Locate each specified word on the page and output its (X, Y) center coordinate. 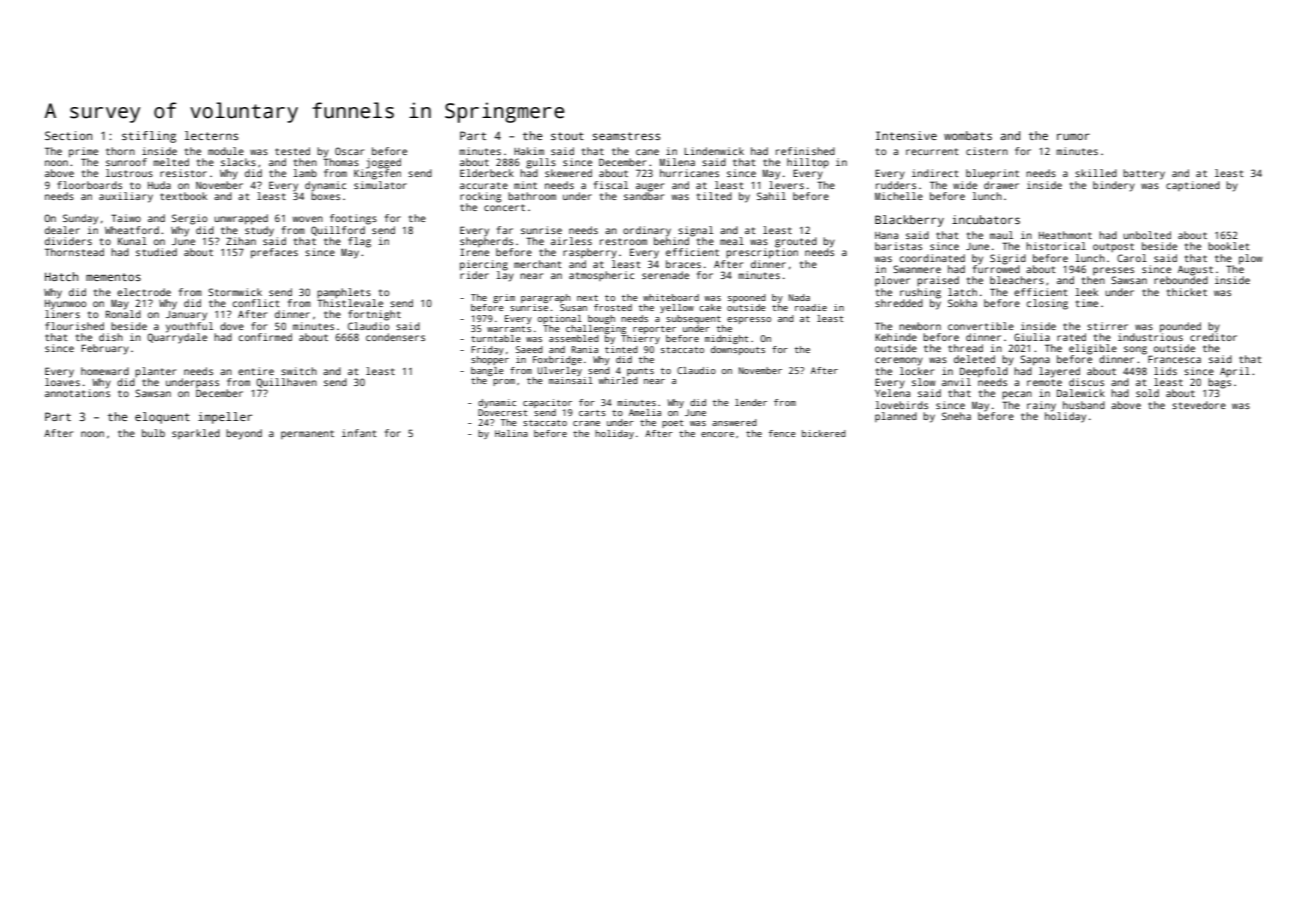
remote (1044, 382)
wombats (968, 135)
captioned (1193, 186)
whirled (618, 380)
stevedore (1199, 405)
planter (155, 372)
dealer (62, 230)
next (587, 298)
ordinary (647, 231)
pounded (1180, 327)
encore (717, 434)
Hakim (529, 151)
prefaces (274, 253)
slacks (238, 162)
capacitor (547, 403)
